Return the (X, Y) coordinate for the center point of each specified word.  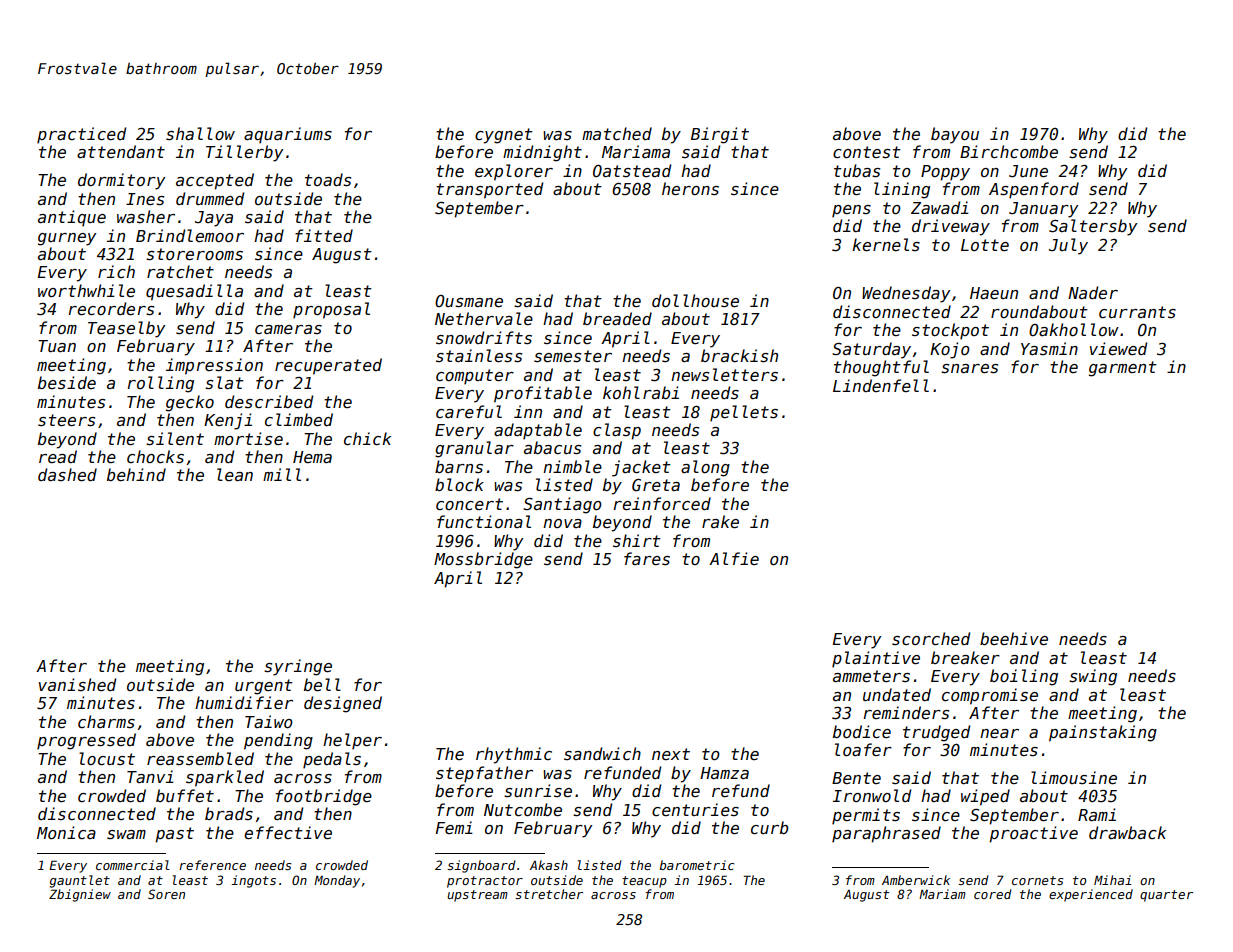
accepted (215, 181)
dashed (67, 474)
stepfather (484, 774)
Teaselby (127, 329)
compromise (990, 696)
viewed (1118, 348)
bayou (955, 135)
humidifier (244, 702)
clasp (617, 431)
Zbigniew (80, 895)
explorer (514, 172)
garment (1123, 369)
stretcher (549, 894)
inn (528, 411)
